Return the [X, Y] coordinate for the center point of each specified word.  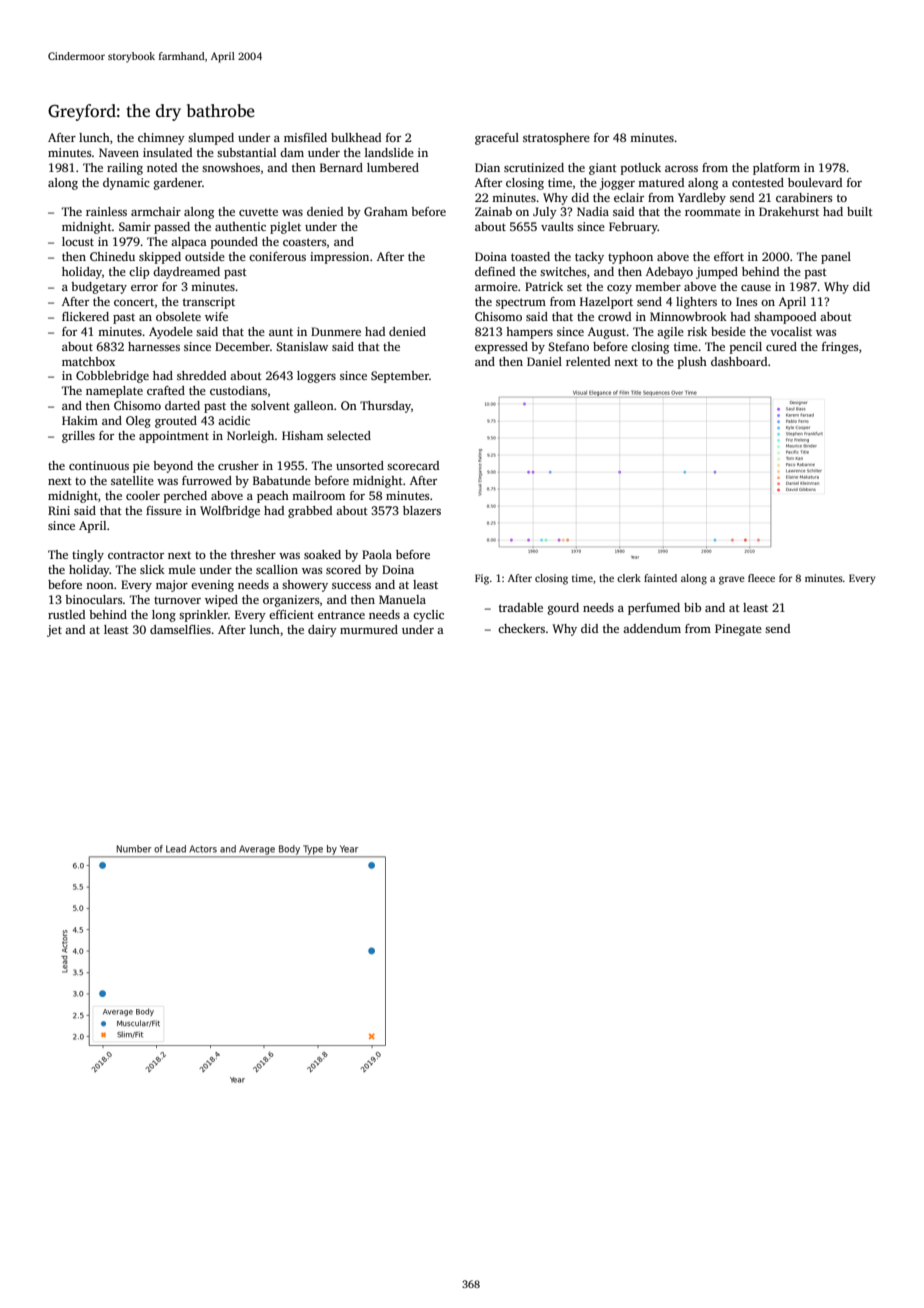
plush [692, 363]
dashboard [739, 361]
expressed [501, 348]
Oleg [138, 422]
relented [588, 361]
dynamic [126, 184]
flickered [85, 316]
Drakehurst [789, 211]
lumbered [393, 167]
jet [54, 631]
